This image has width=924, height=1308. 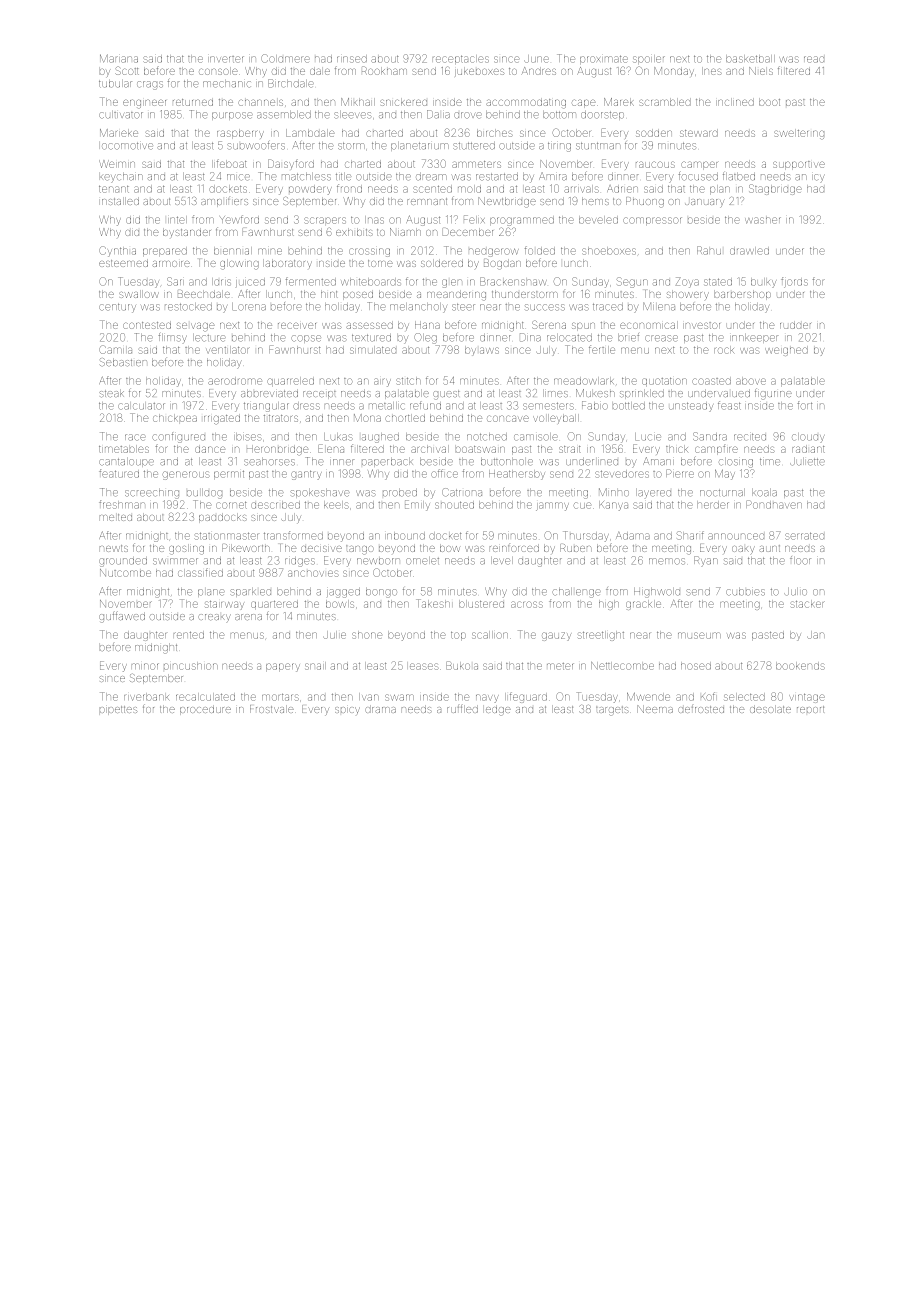 I want to click on level, so click(x=502, y=561).
